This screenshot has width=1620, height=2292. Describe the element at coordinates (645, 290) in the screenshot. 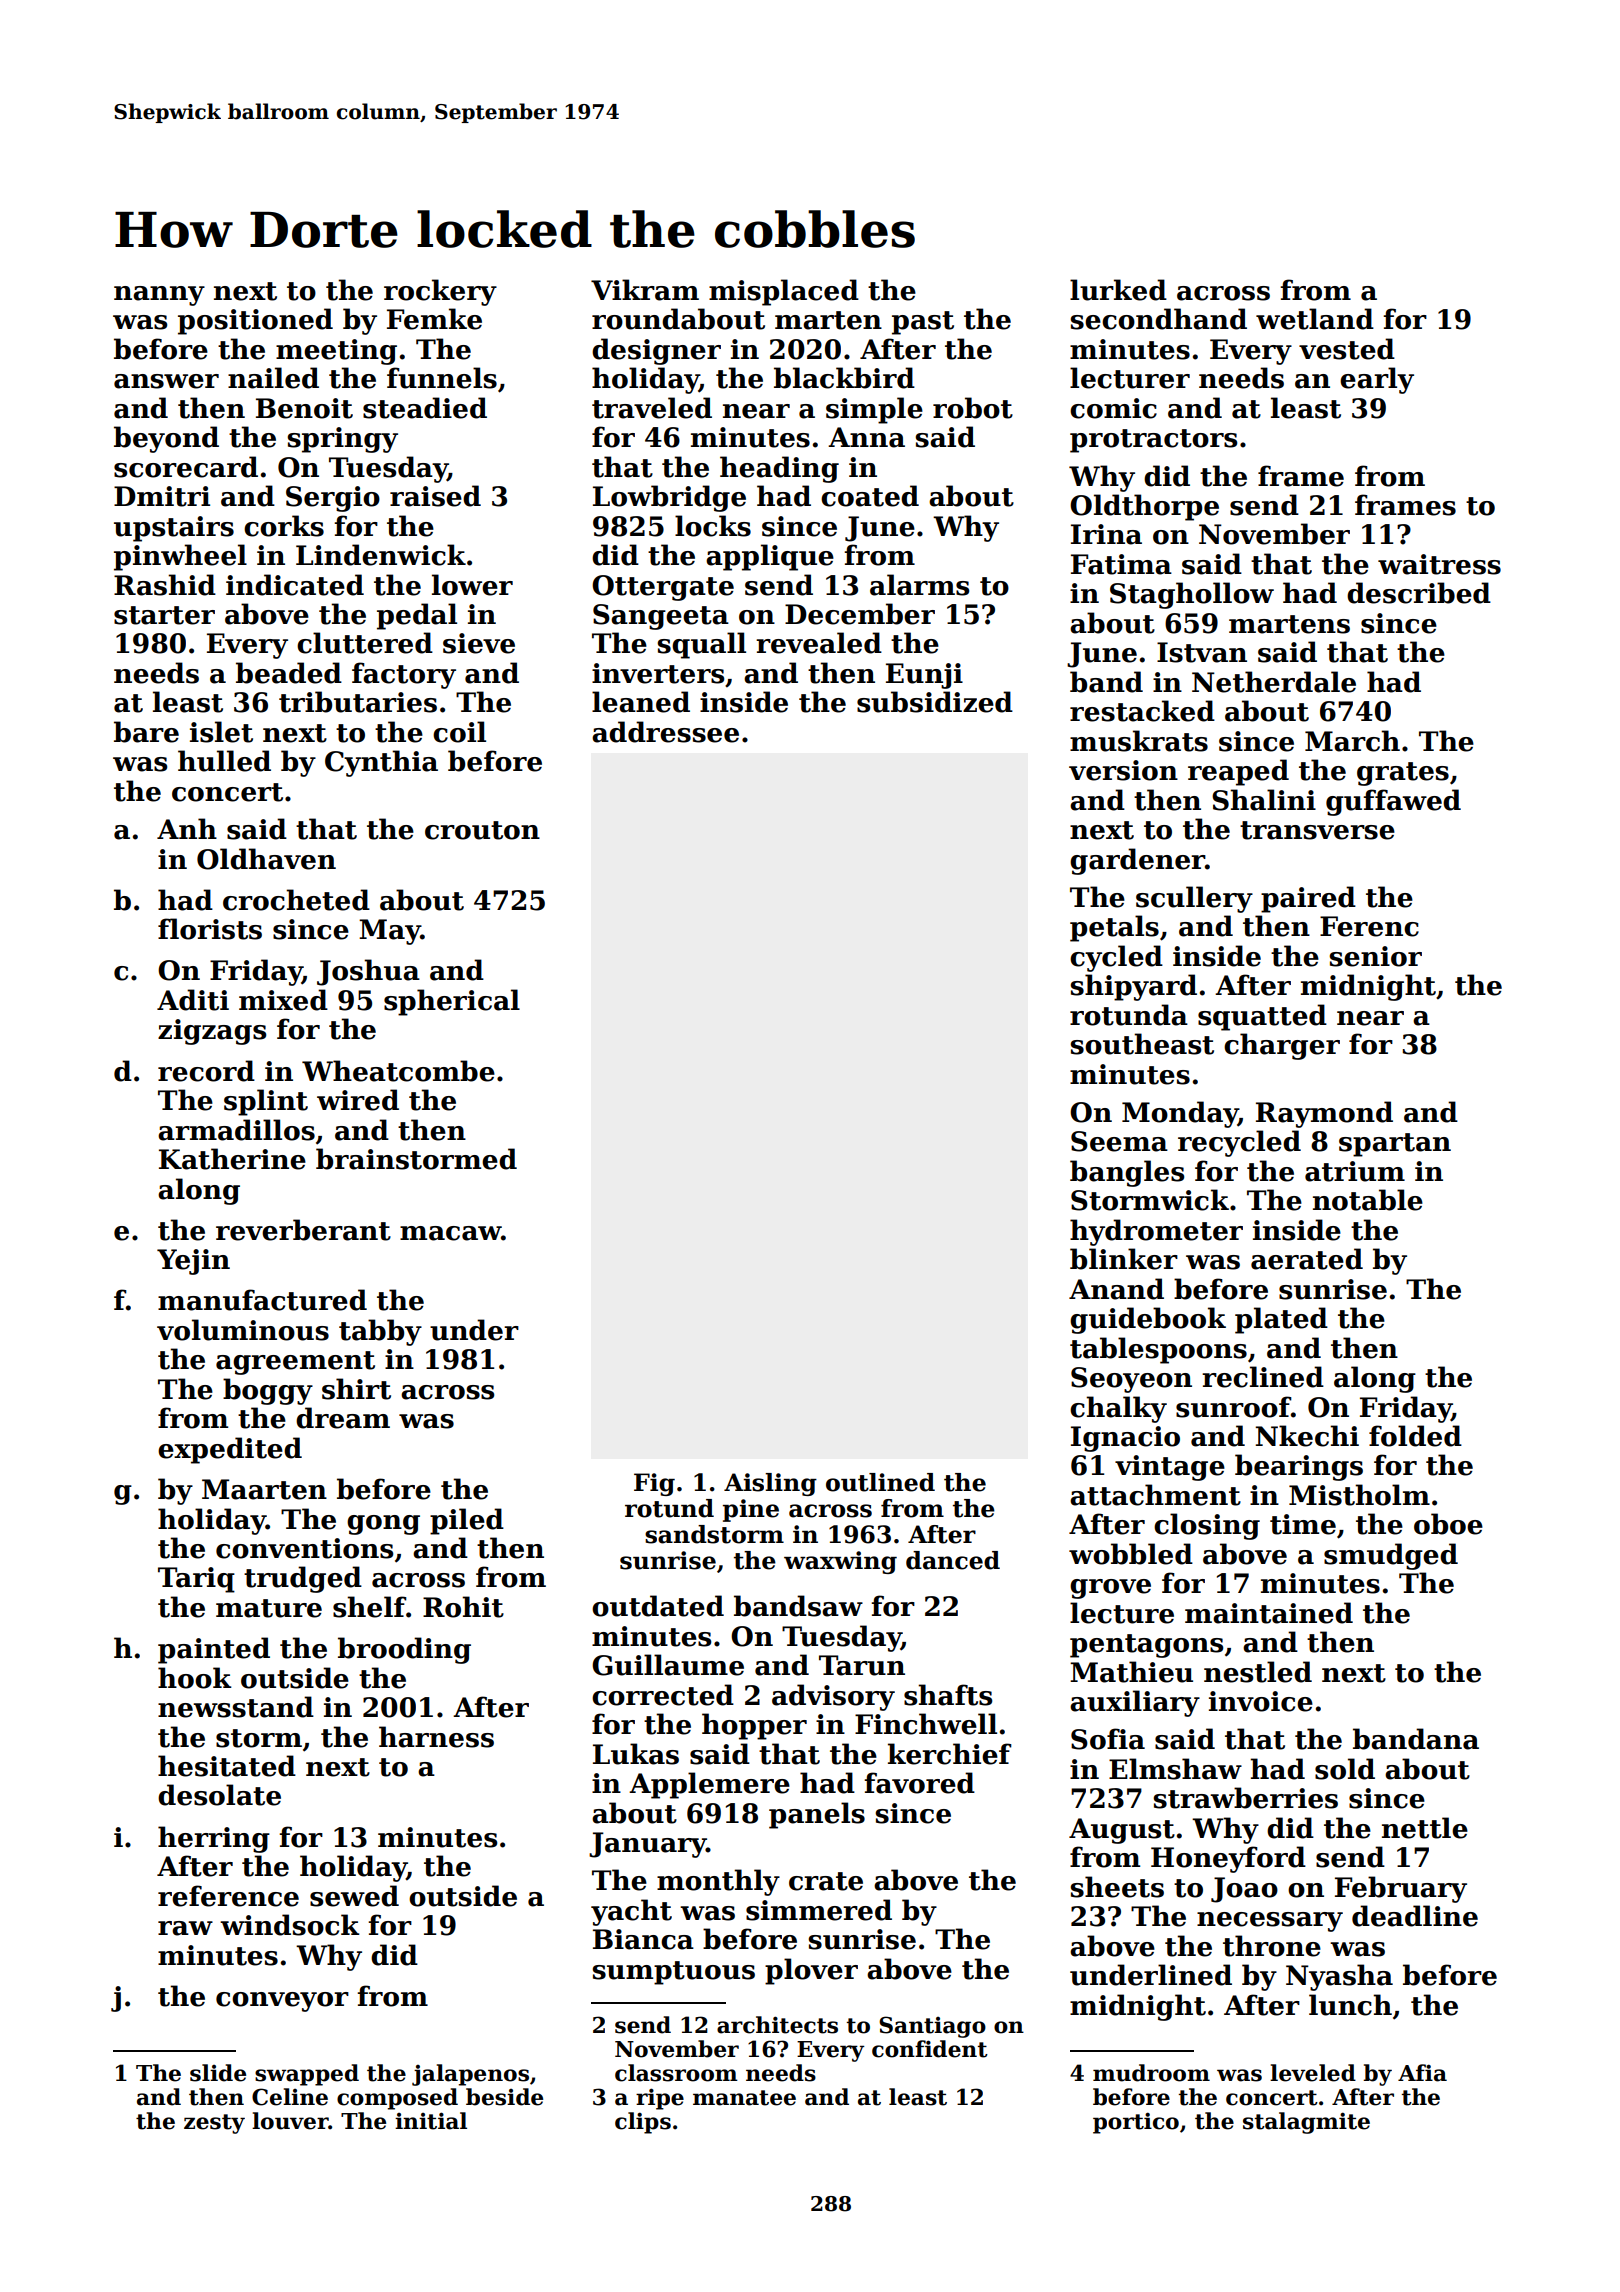

I see `Vikram` at that location.
